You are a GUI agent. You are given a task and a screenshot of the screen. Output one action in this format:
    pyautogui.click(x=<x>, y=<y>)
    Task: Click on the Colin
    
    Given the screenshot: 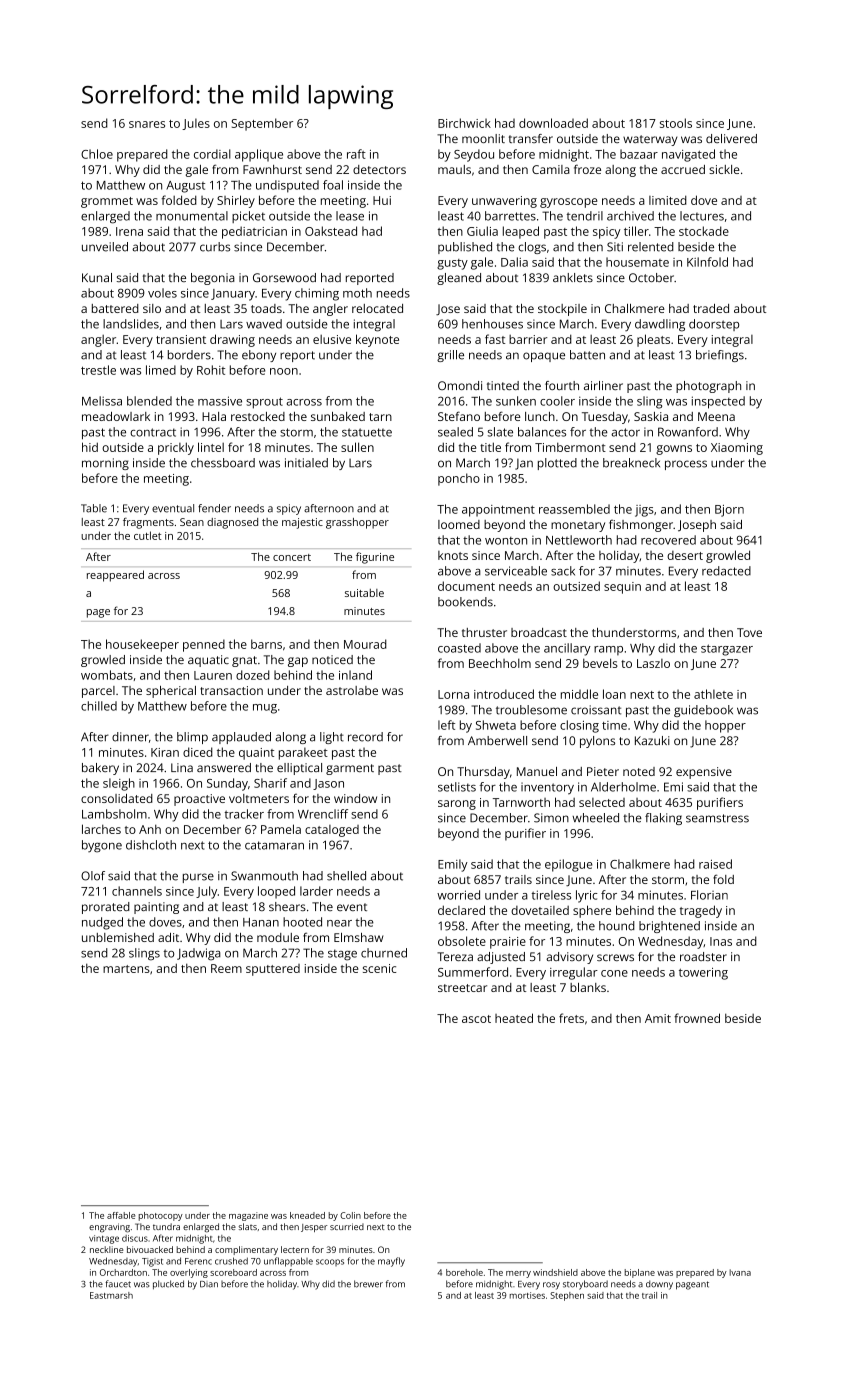 What is the action you would take?
    pyautogui.click(x=350, y=1215)
